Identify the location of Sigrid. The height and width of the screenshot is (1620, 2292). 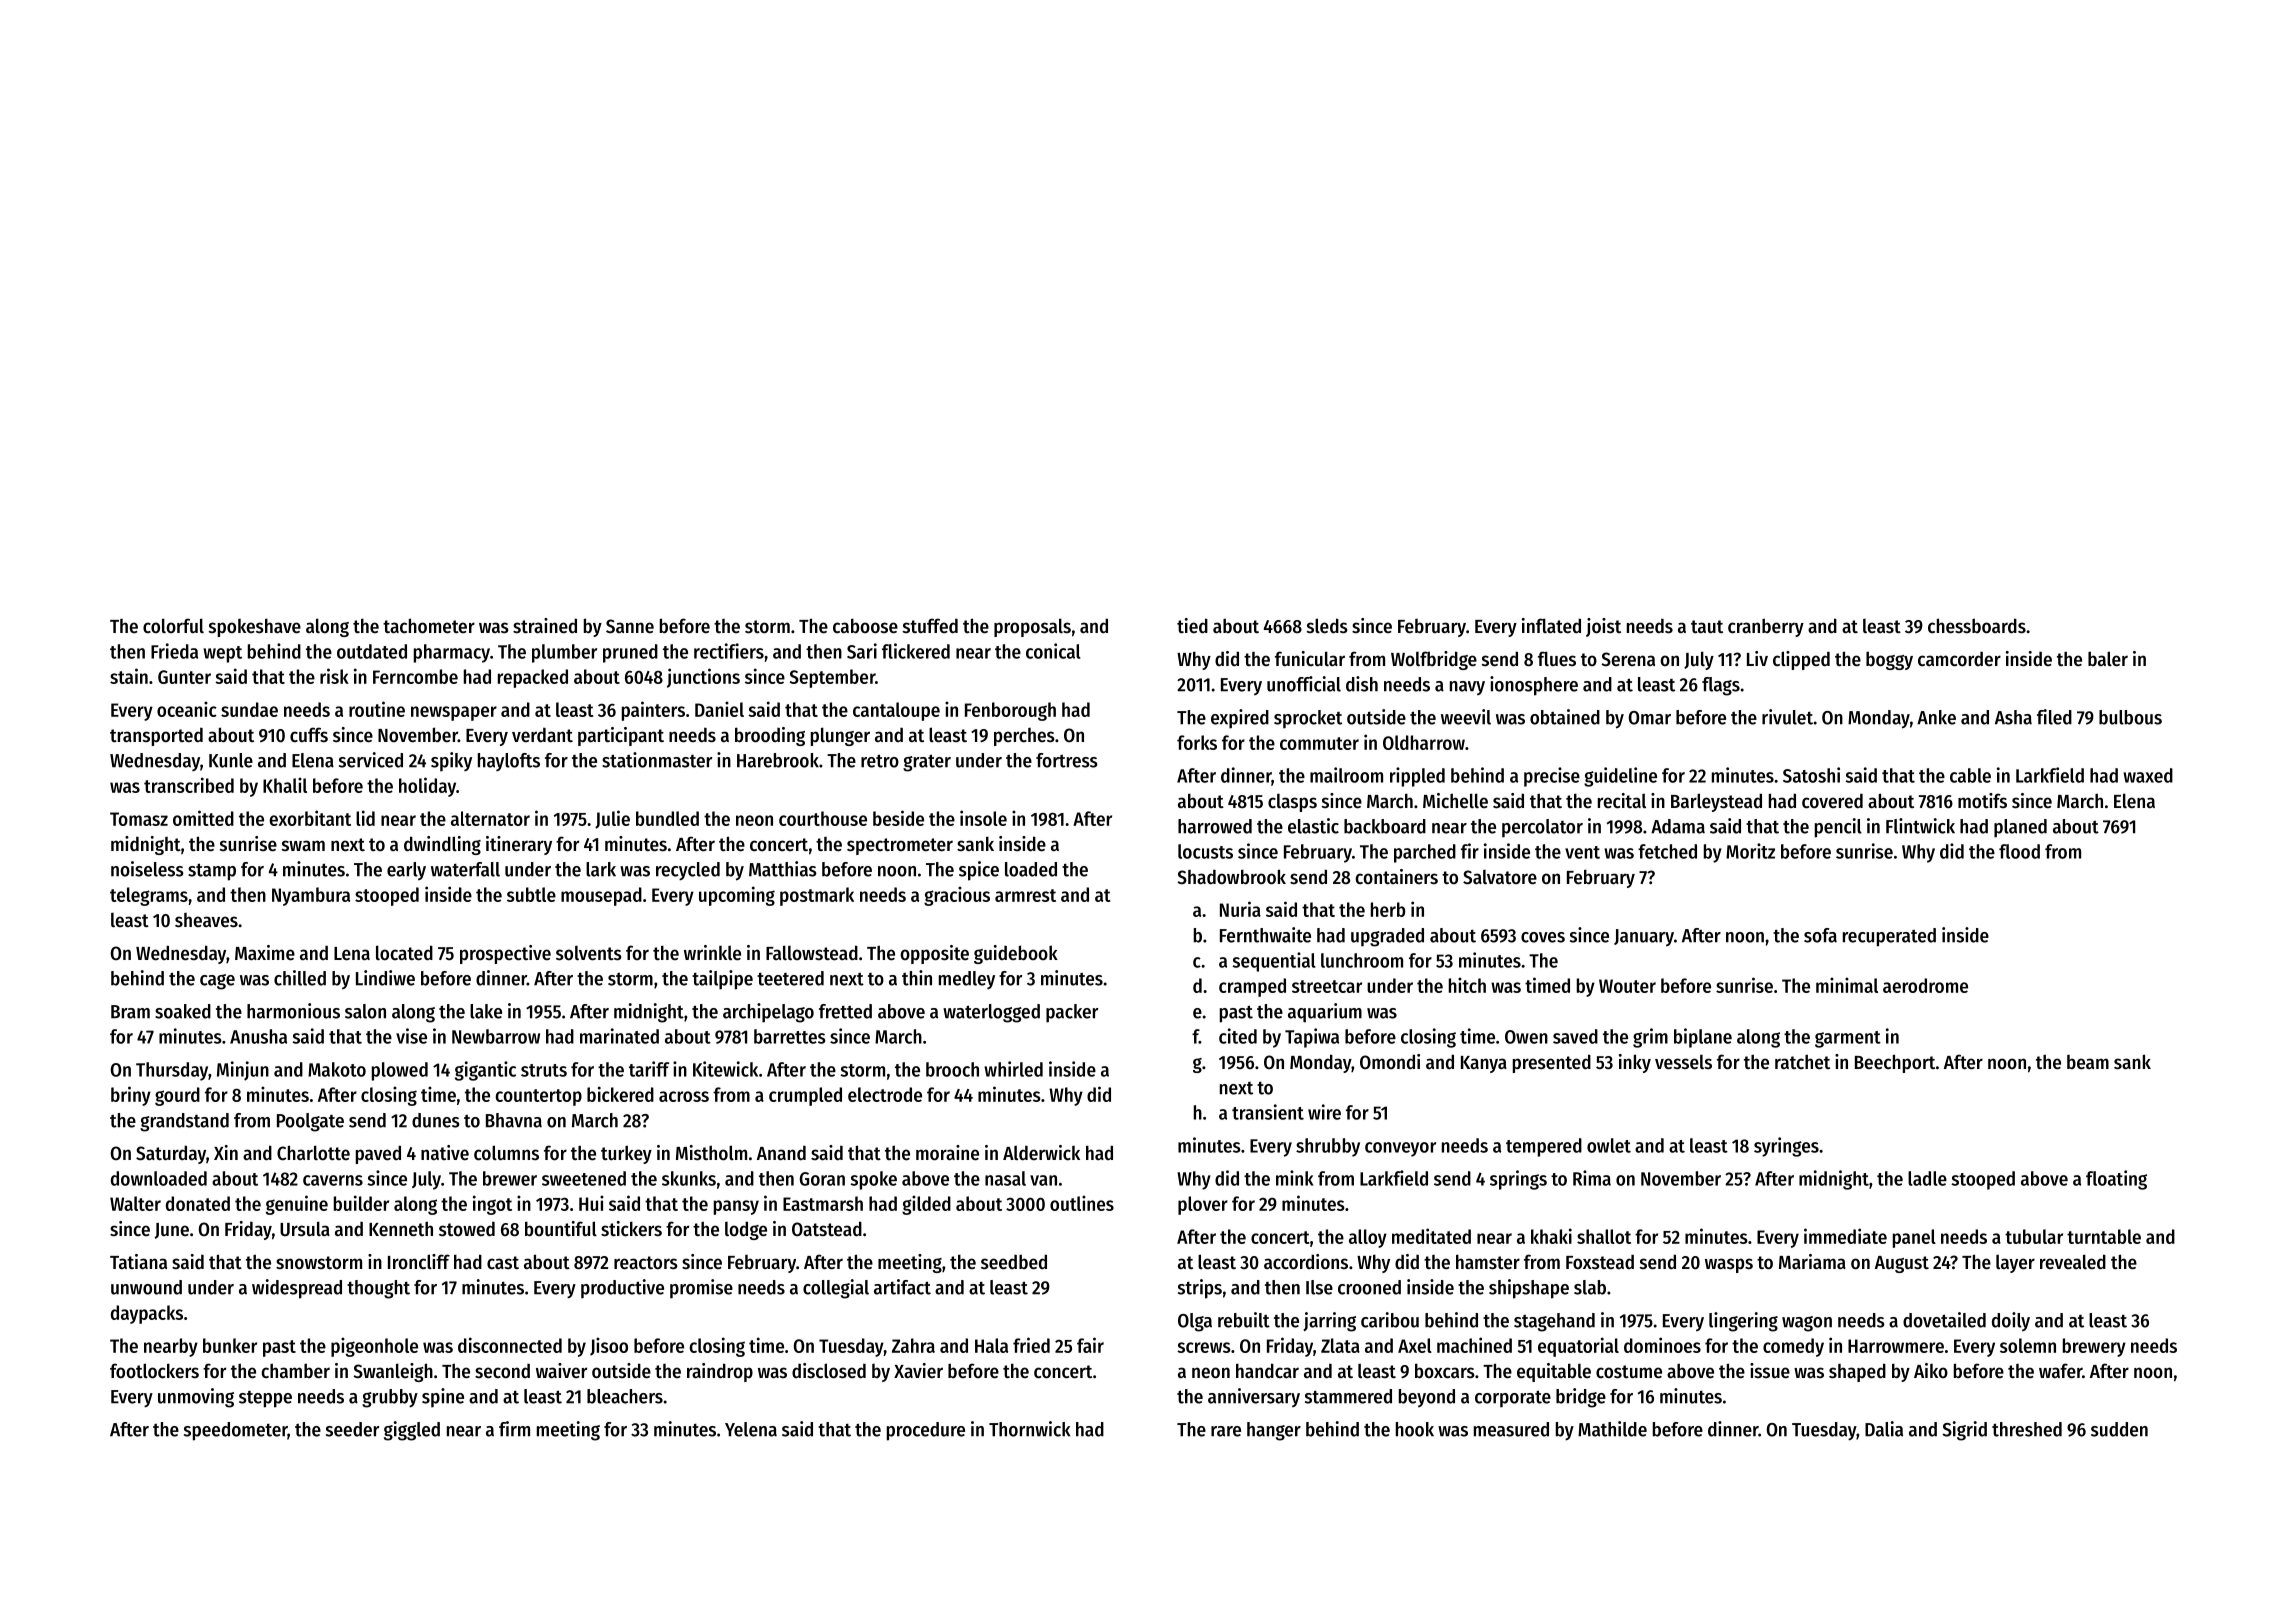
(1964, 1431).
